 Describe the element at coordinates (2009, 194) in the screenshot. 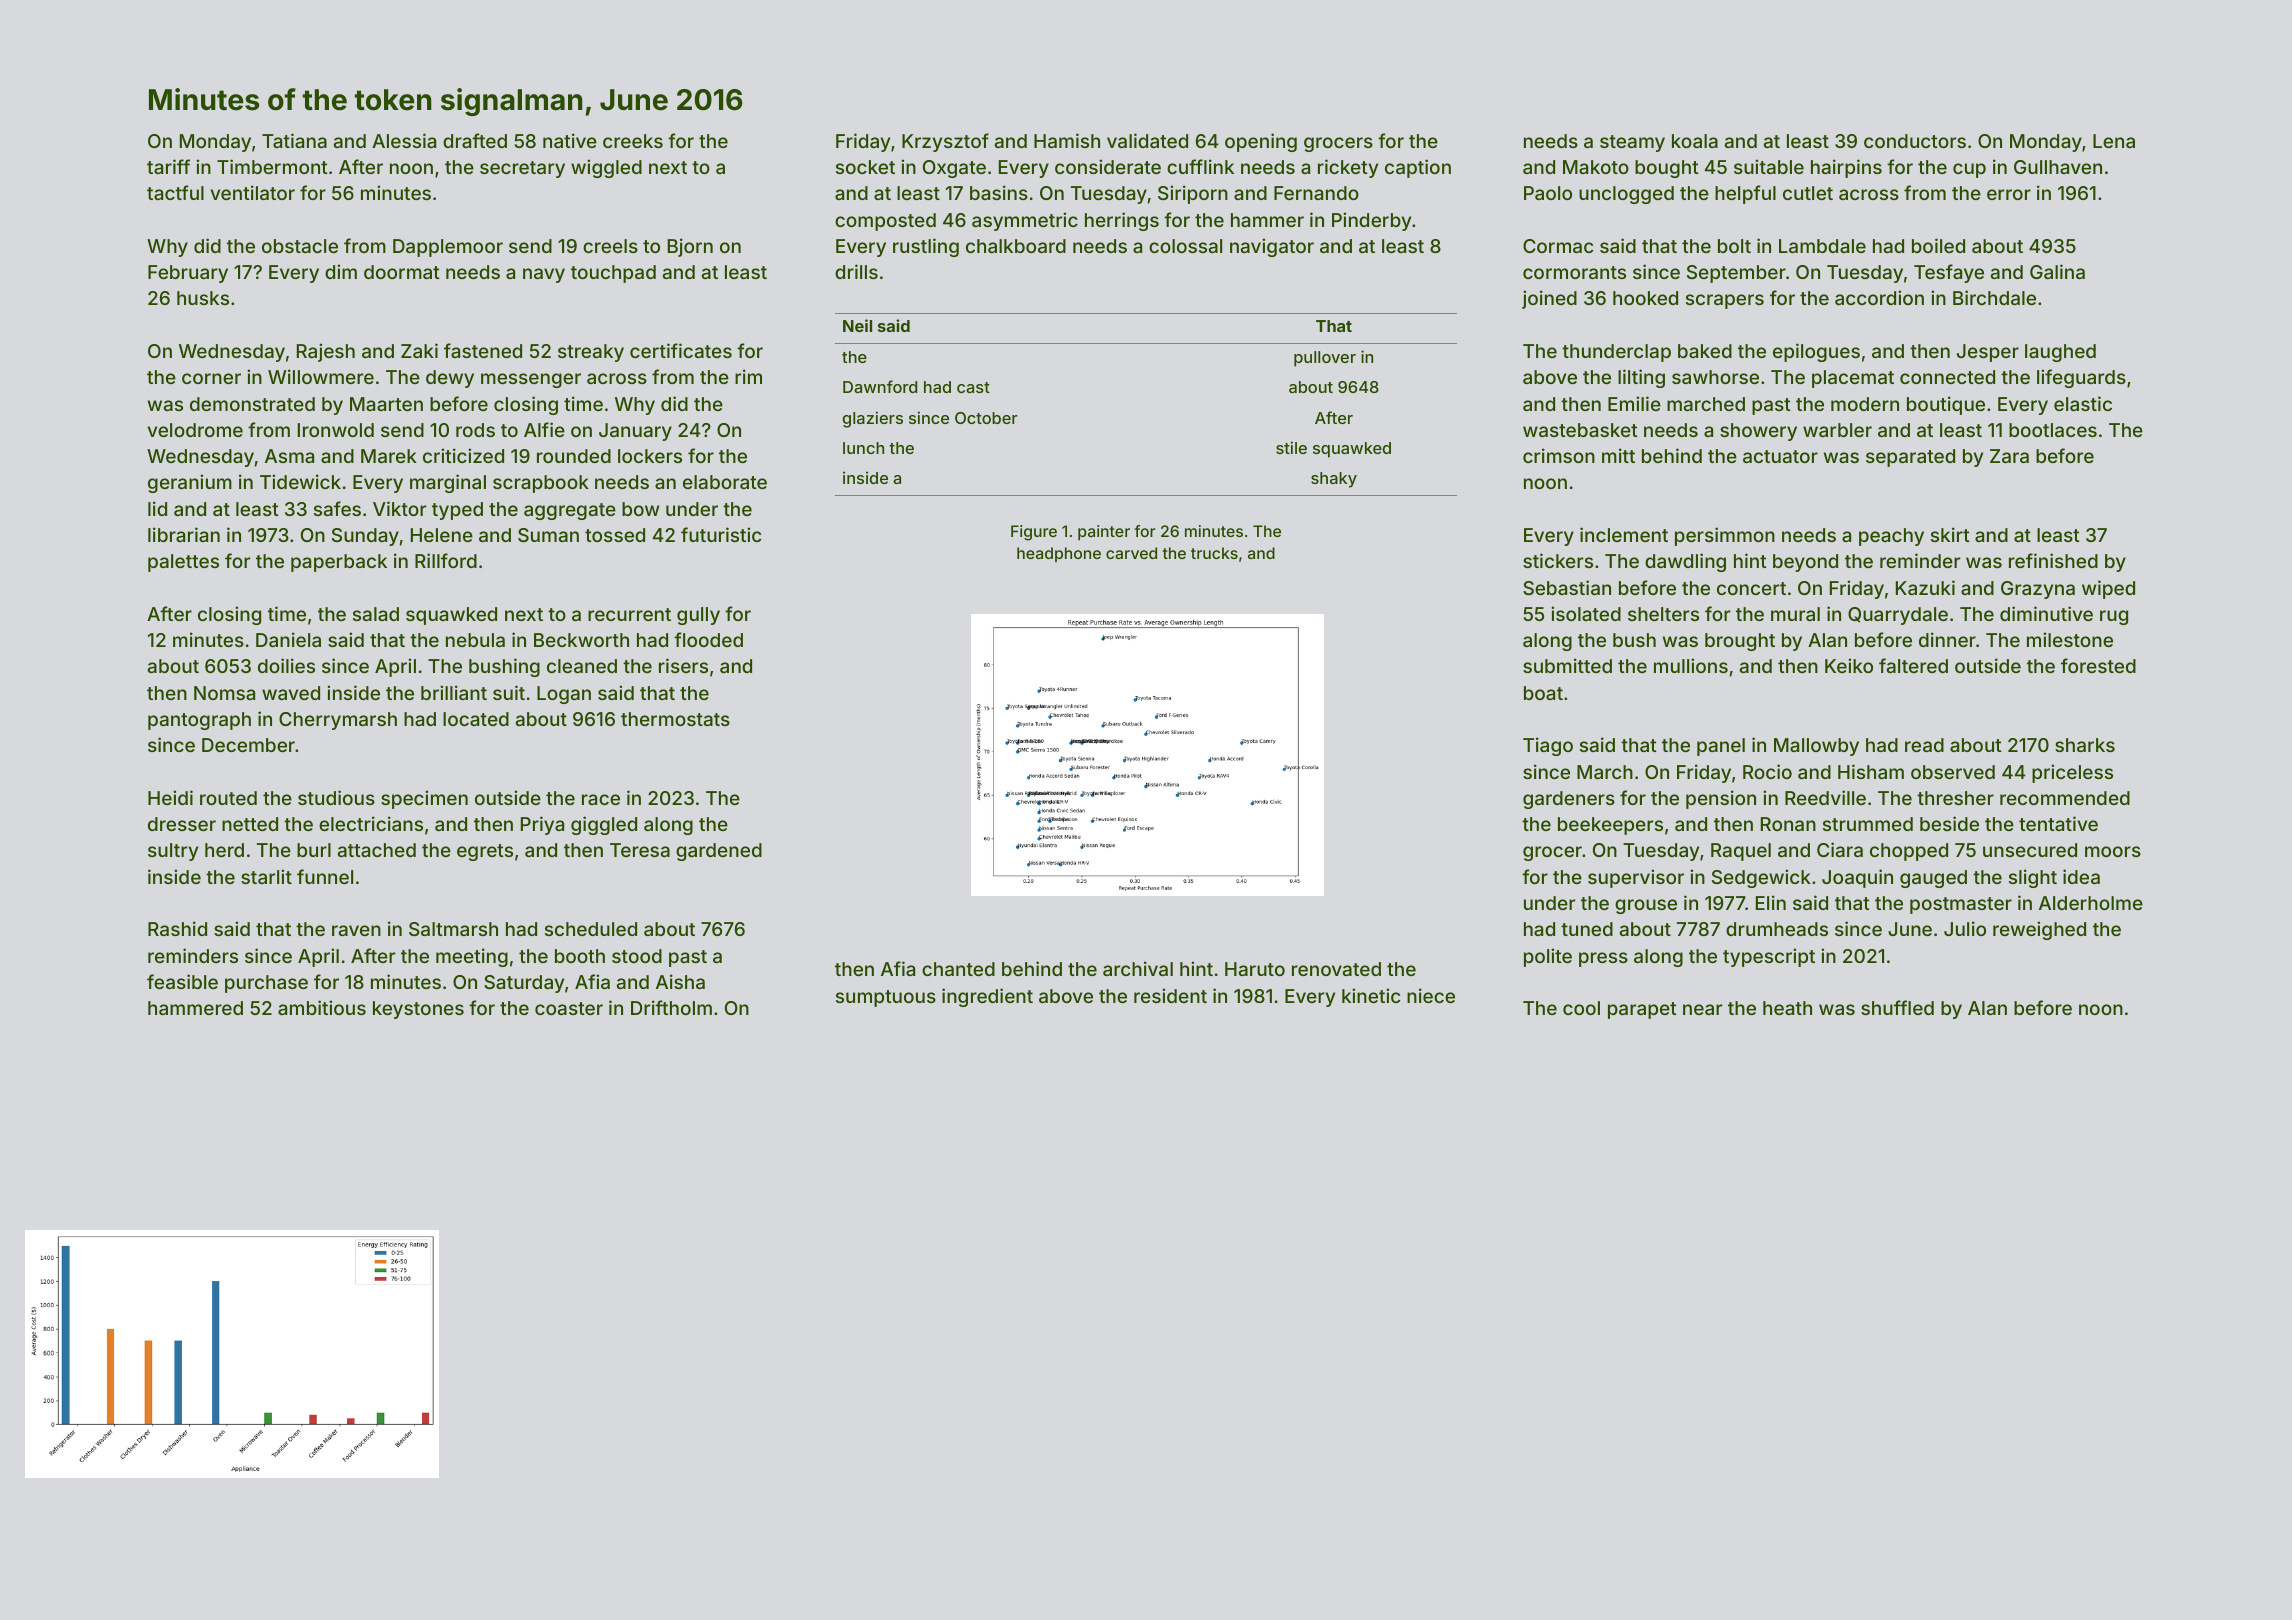

I see `error` at that location.
